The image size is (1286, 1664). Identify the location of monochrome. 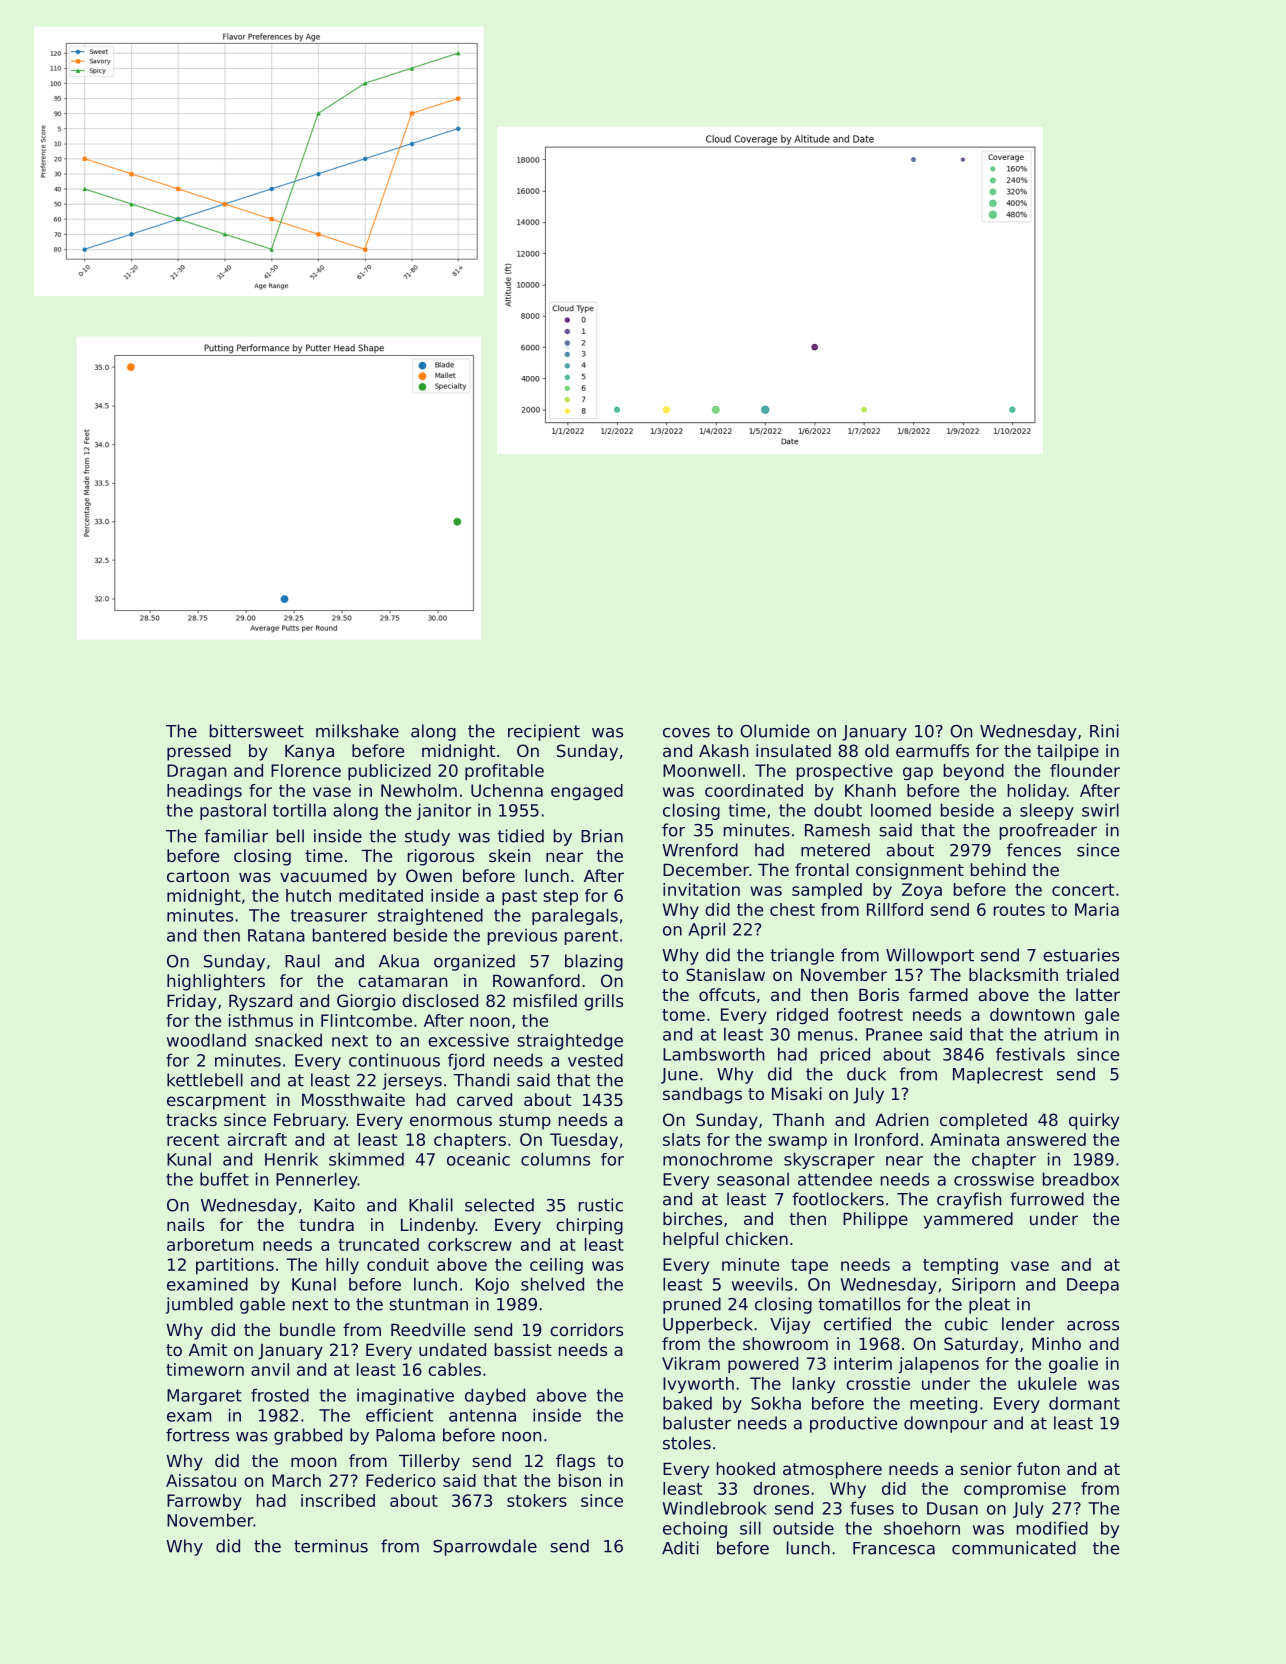
(717, 1159).
